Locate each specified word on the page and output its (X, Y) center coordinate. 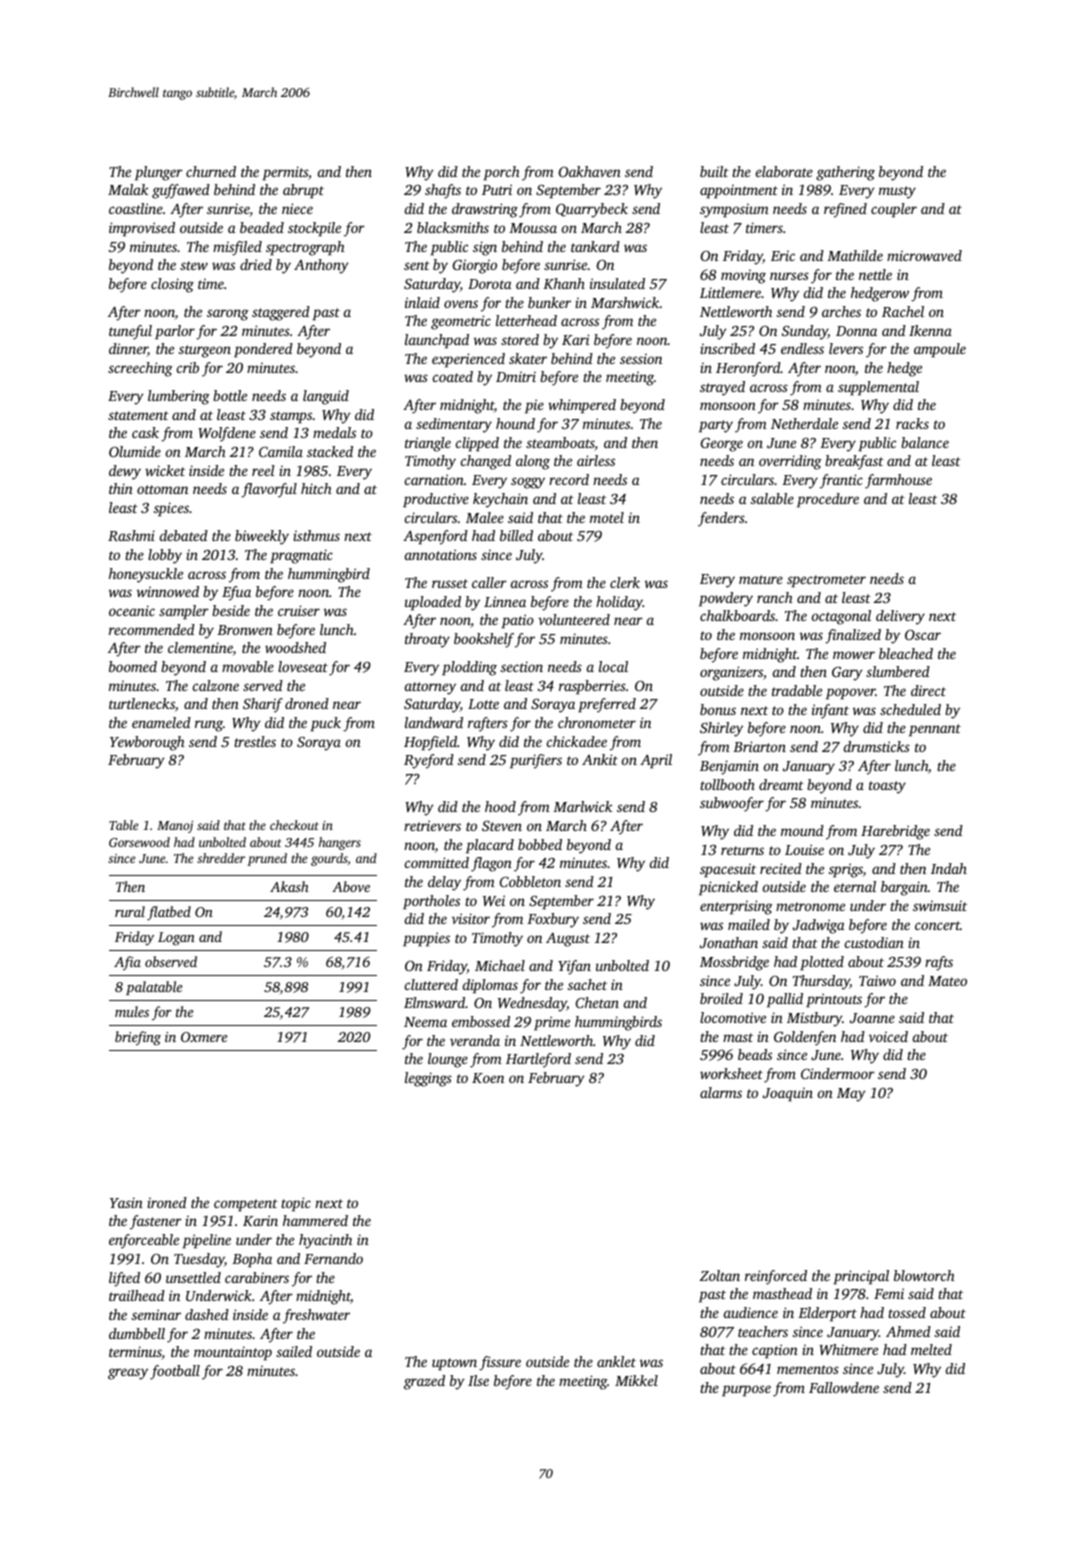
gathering (845, 173)
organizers (731, 673)
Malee (485, 517)
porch (502, 173)
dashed (207, 1314)
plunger (159, 173)
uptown (454, 1364)
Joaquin (788, 1095)
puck (326, 724)
